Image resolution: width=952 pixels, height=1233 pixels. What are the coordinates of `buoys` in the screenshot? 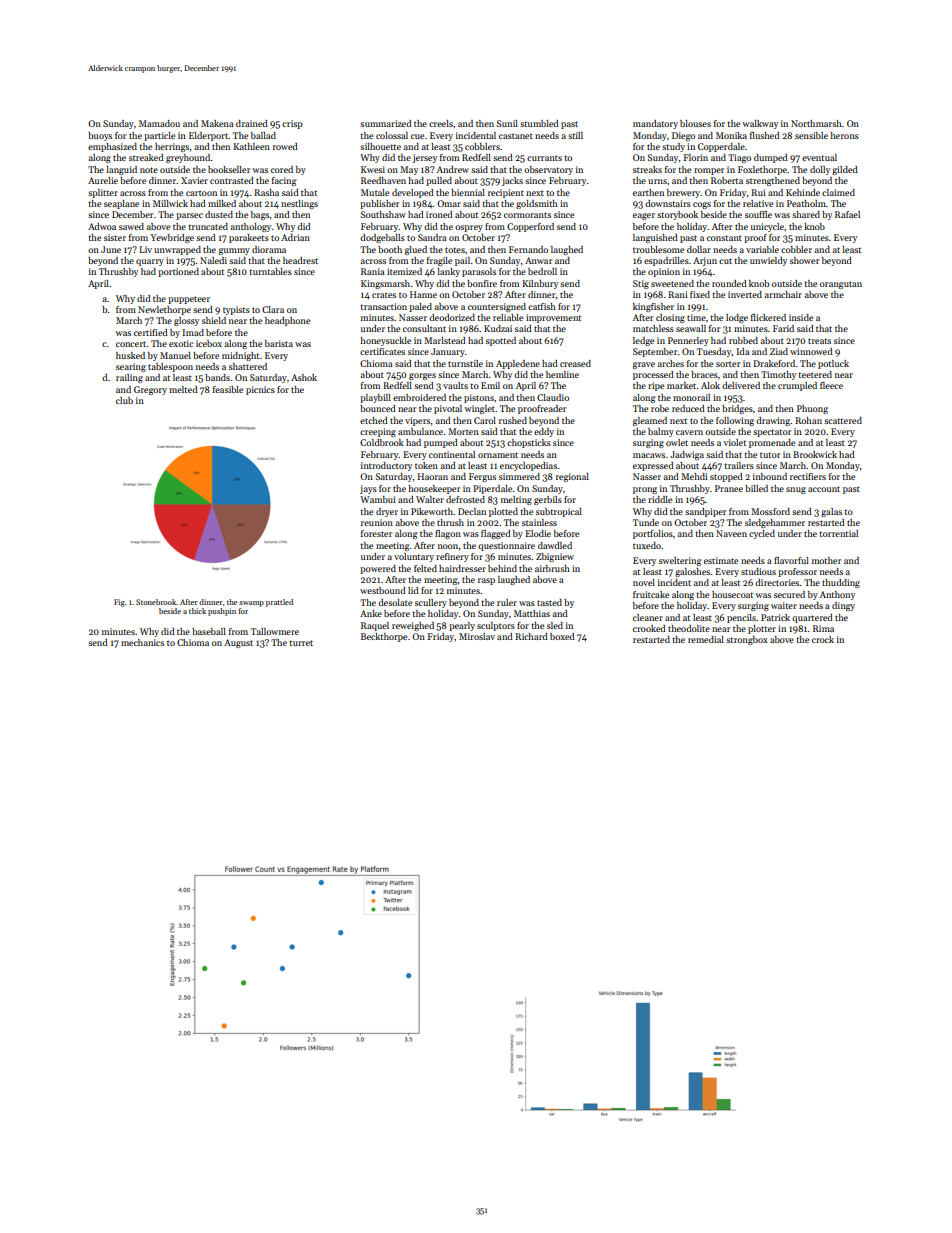 It's located at (100, 136).
